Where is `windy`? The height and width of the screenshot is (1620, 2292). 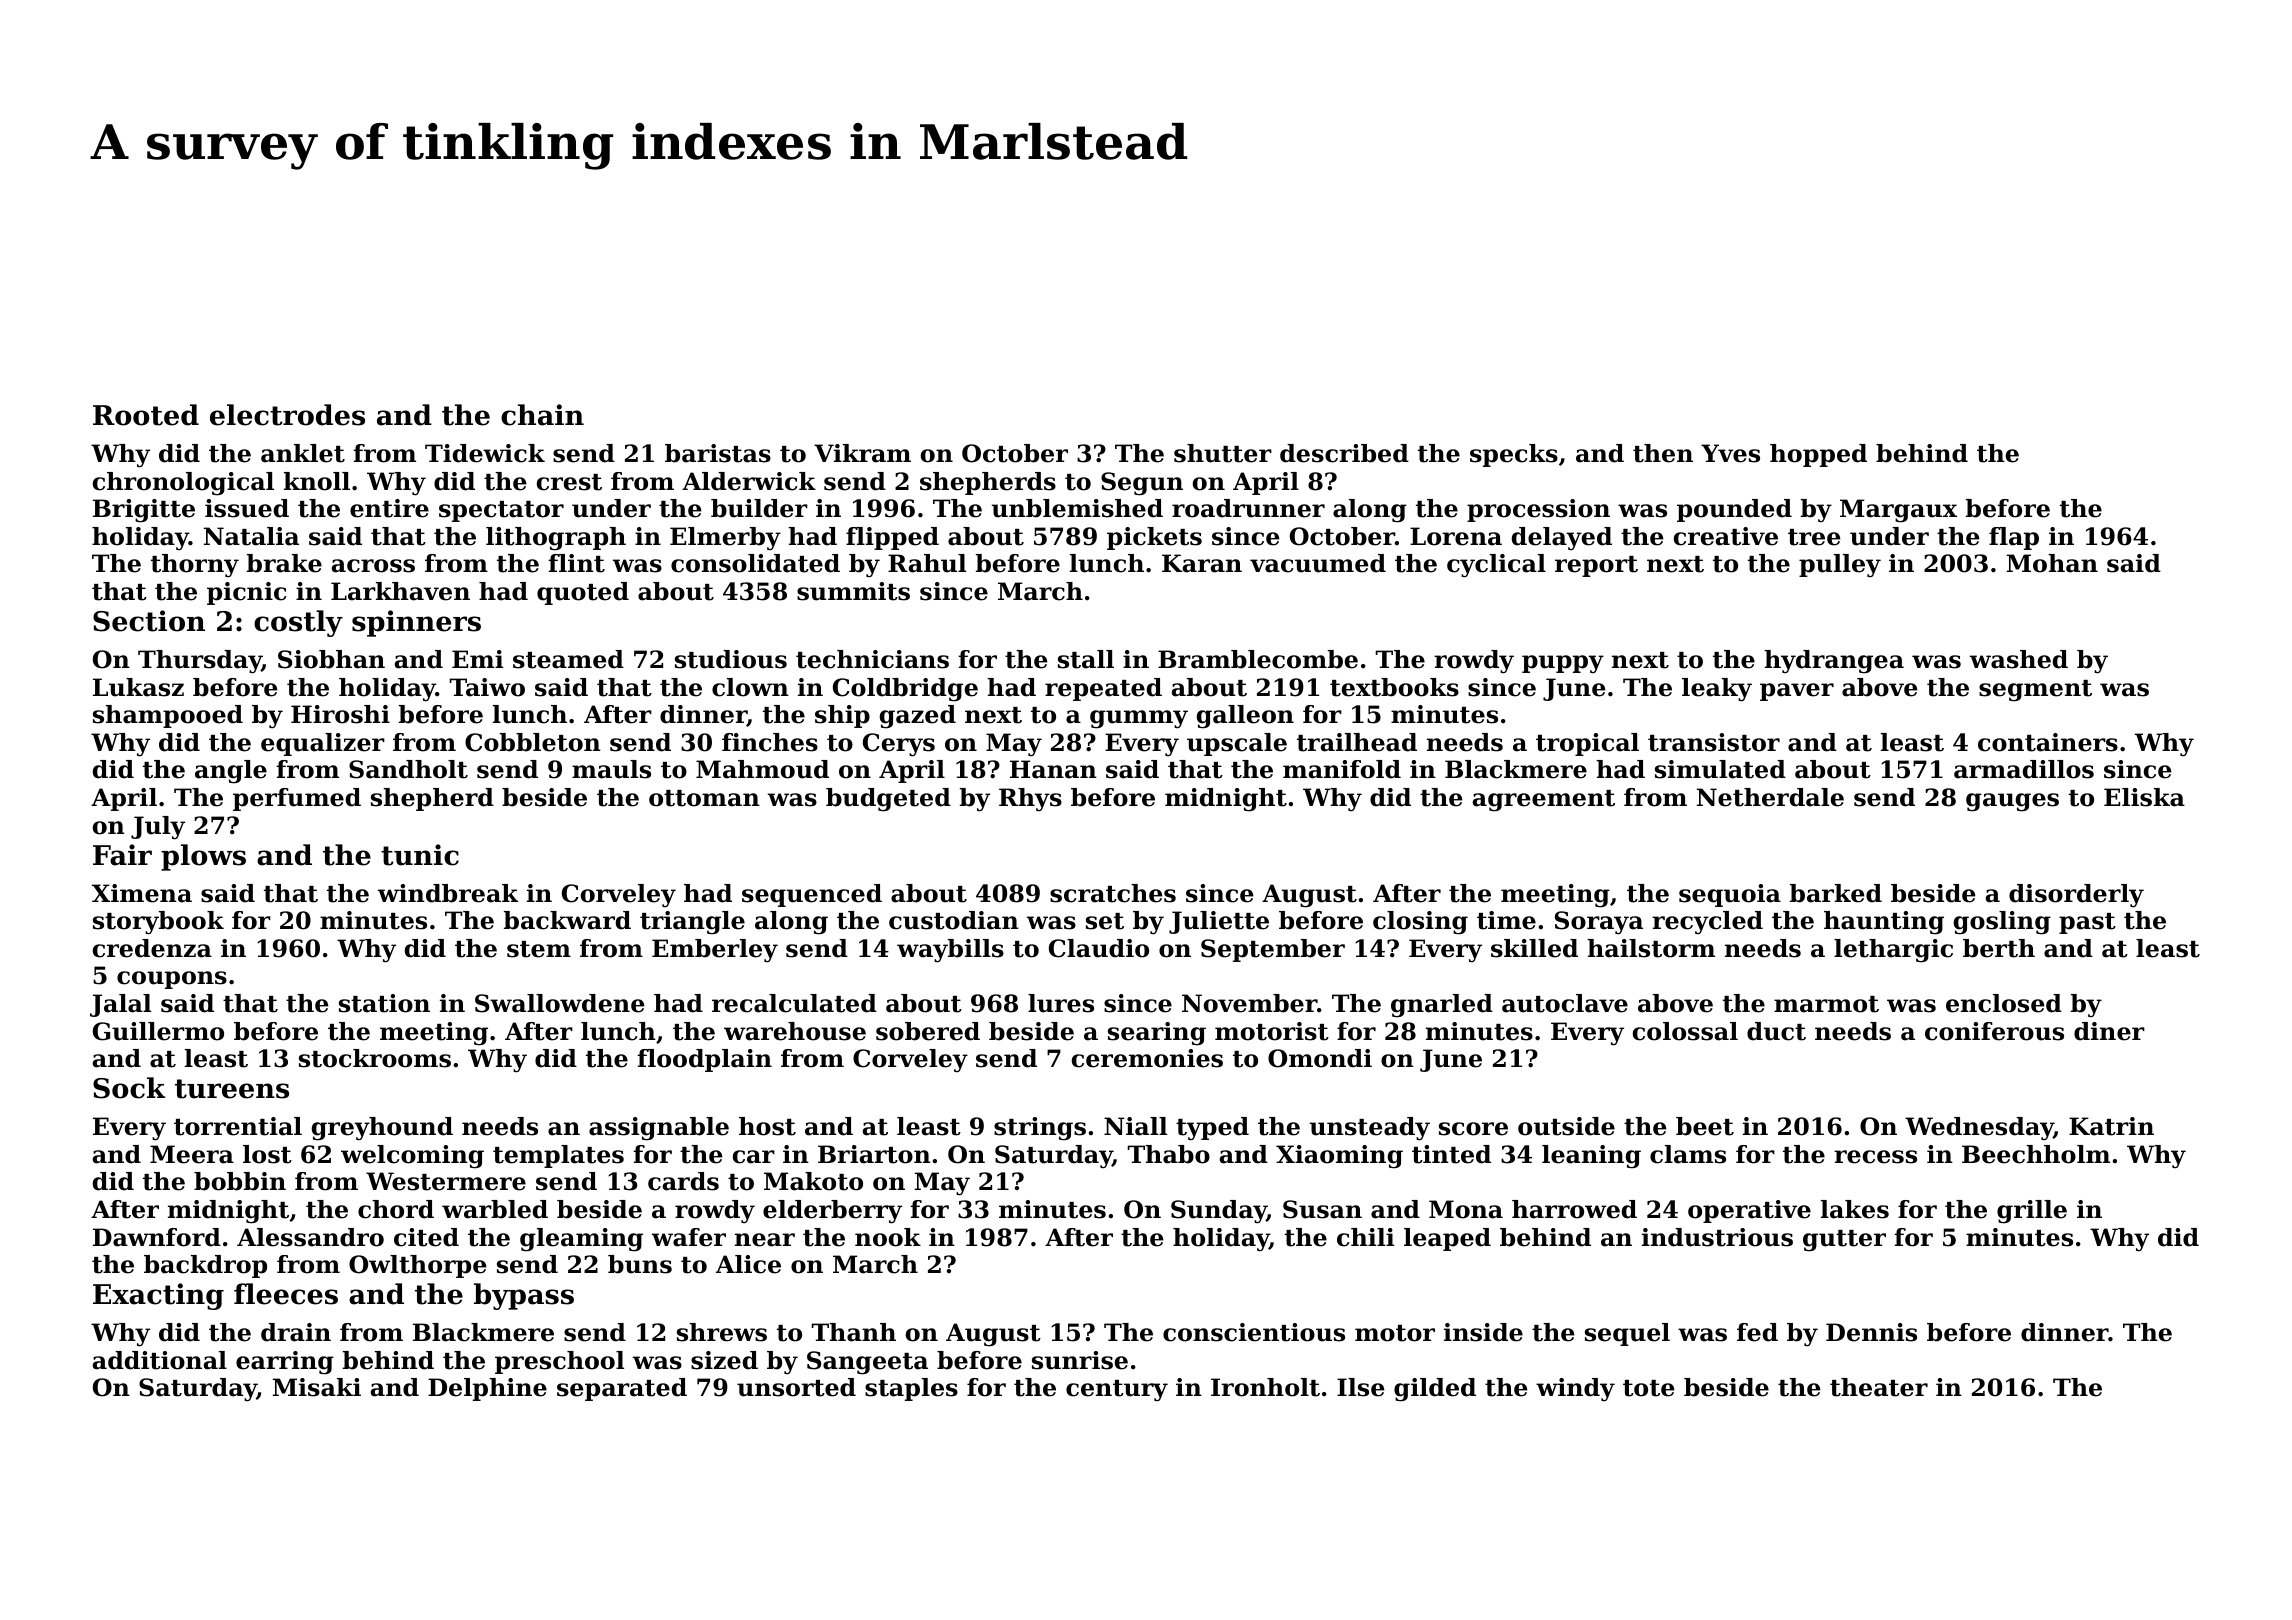
windy is located at coordinates (1575, 1389).
